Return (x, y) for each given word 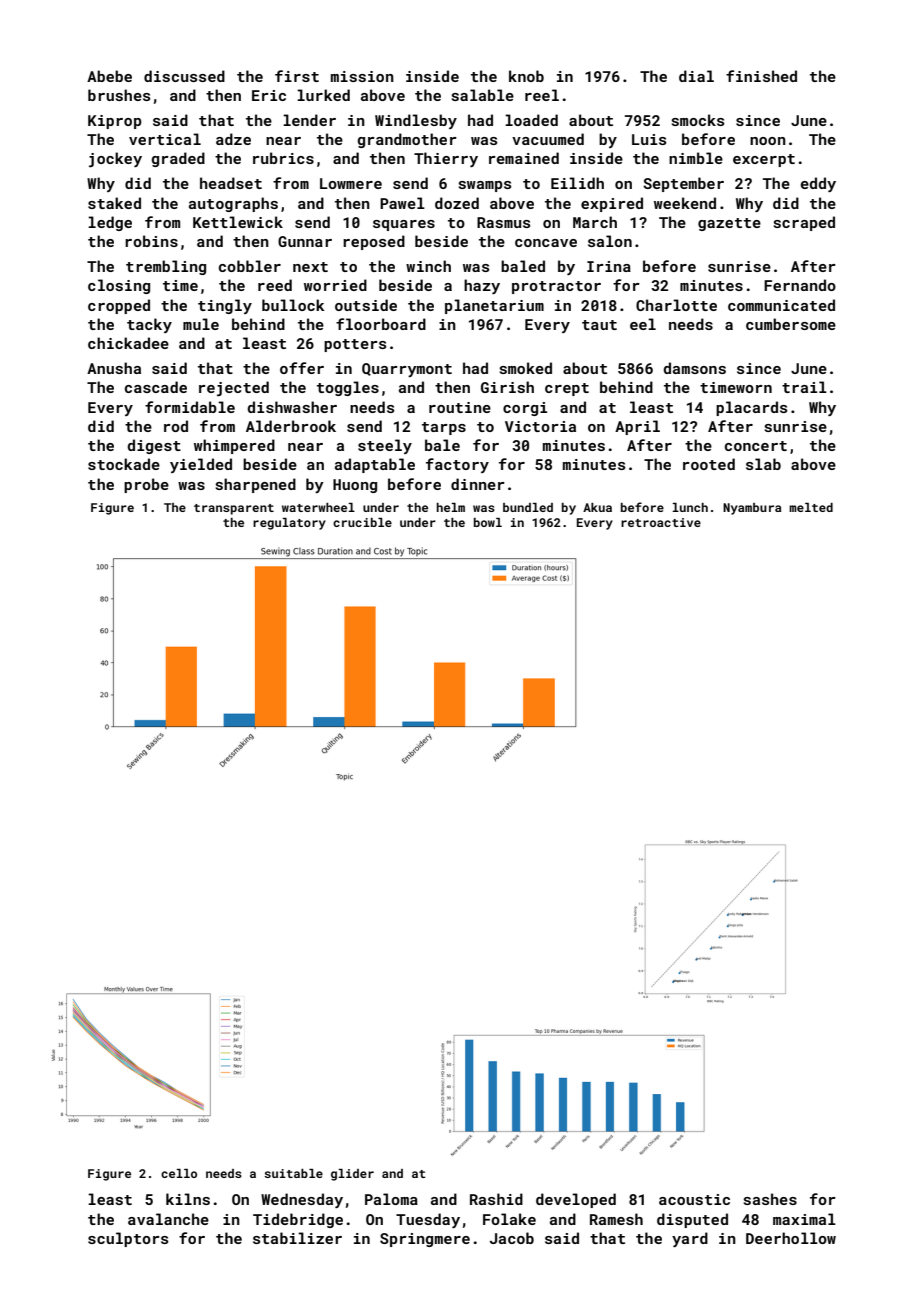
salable (483, 95)
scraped (804, 223)
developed (576, 1200)
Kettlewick (238, 222)
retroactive (661, 522)
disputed (692, 1220)
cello (179, 1173)
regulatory (289, 524)
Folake (509, 1219)
